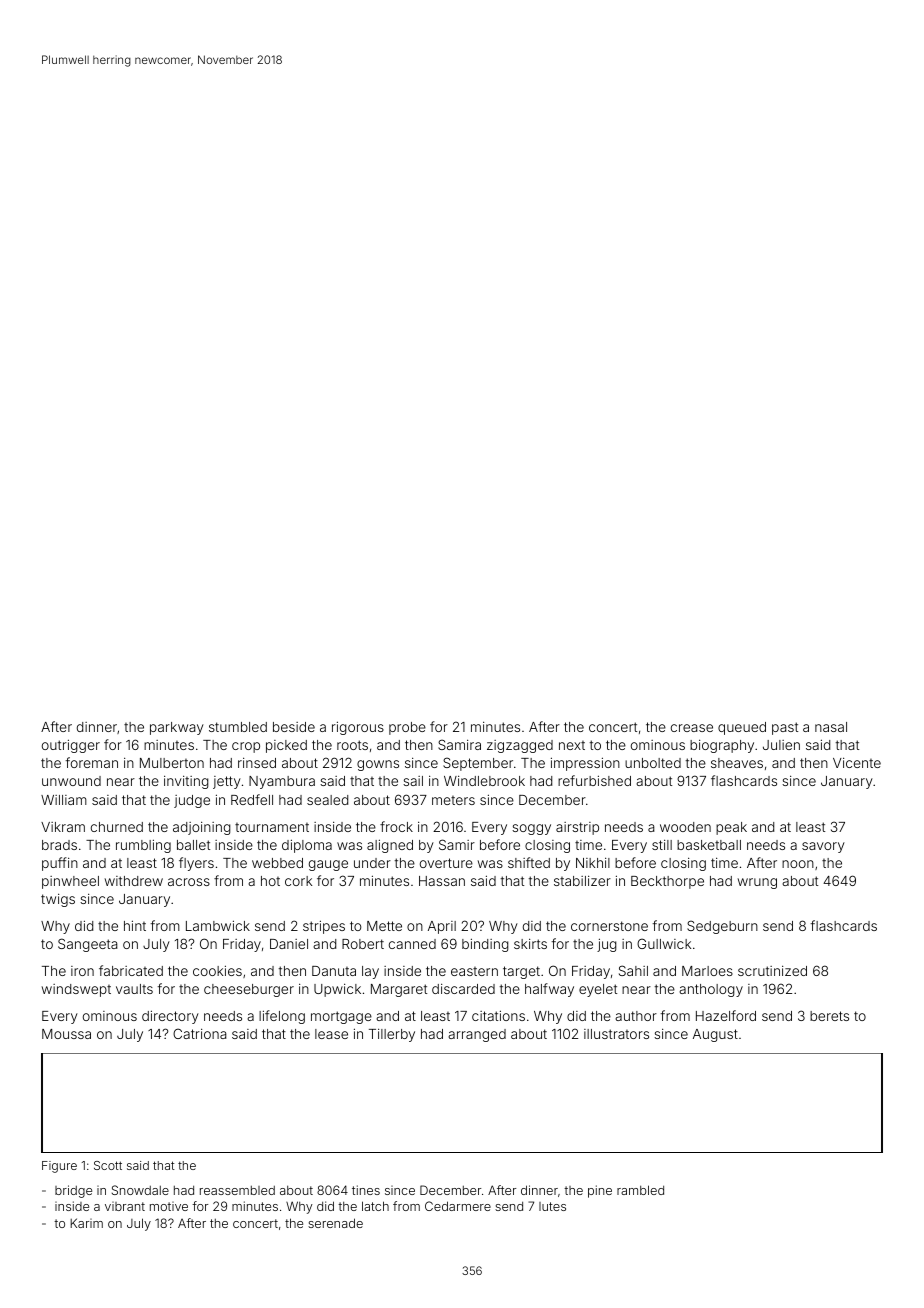 This image has width=924, height=1308. What do you see at coordinates (189, 882) in the image?
I see `across` at bounding box center [189, 882].
